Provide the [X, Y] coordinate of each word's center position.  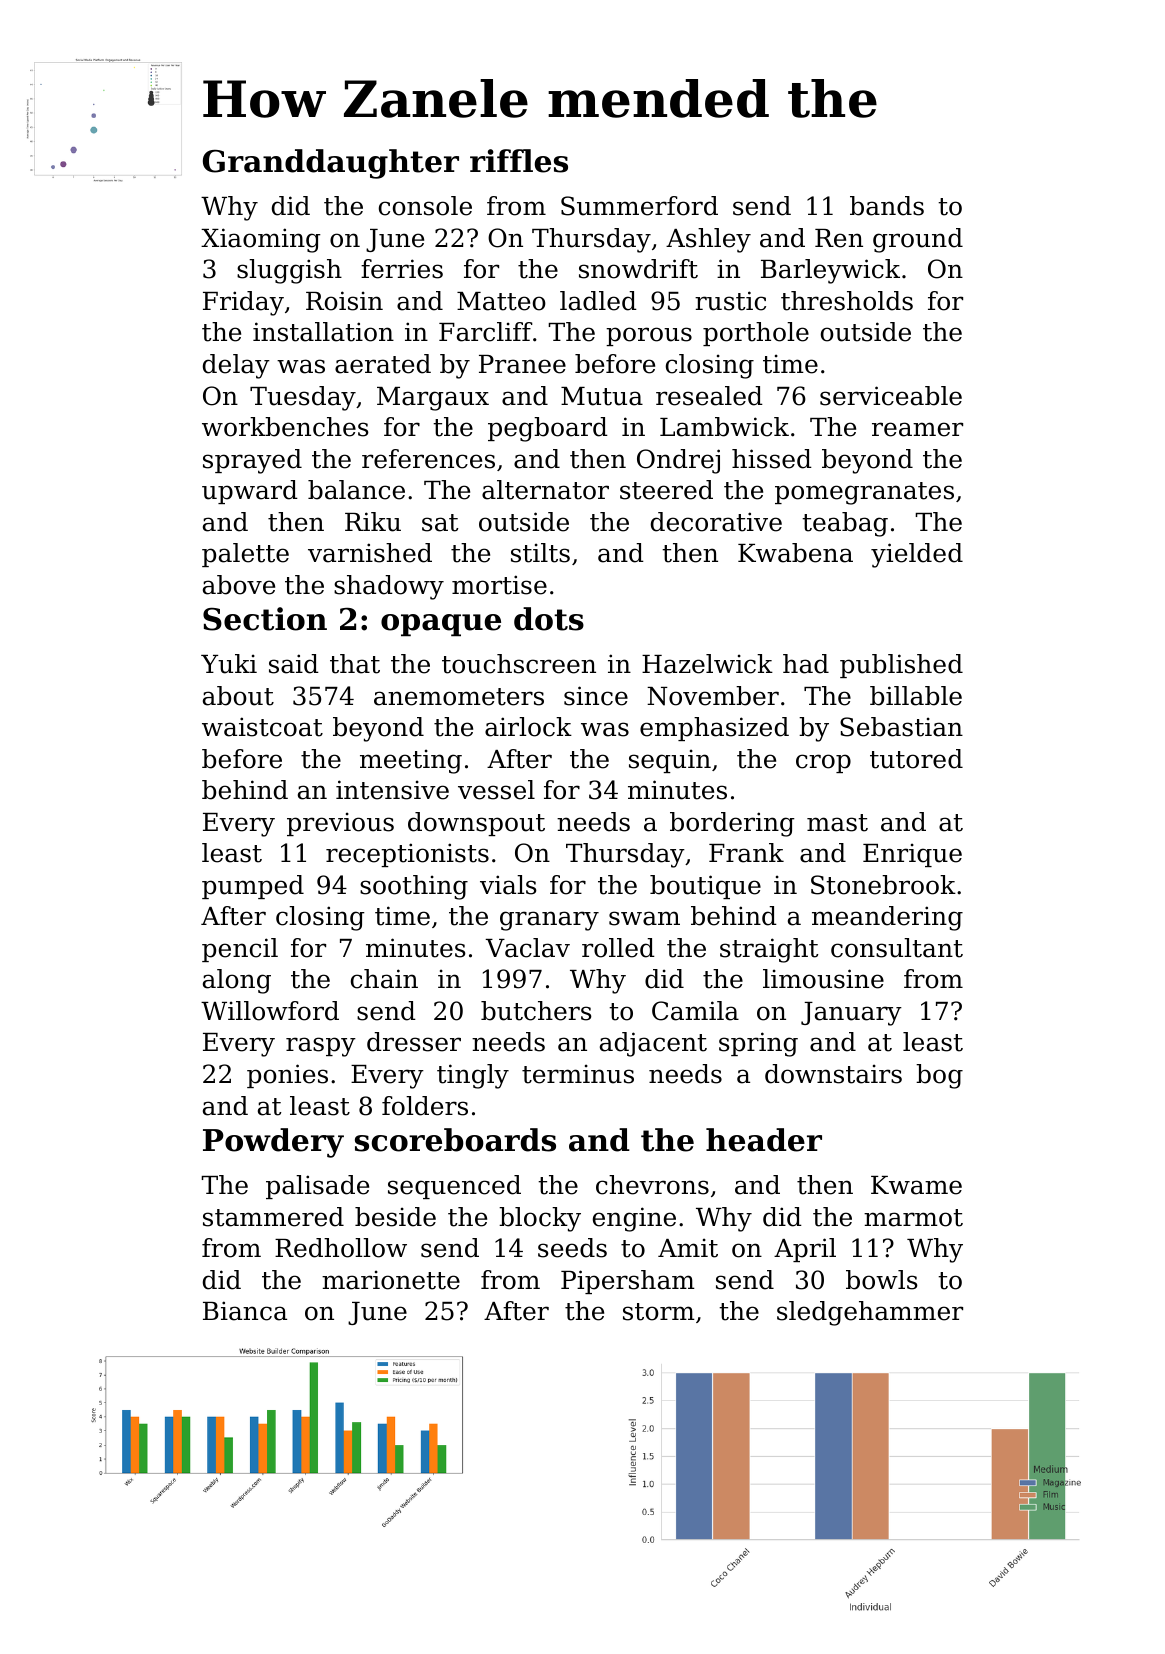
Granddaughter [331, 164]
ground [918, 240]
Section [265, 619]
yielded [917, 555]
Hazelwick [707, 664]
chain [384, 979]
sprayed [252, 461]
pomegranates [864, 493]
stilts [540, 553]
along [237, 981]
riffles [519, 161]
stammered [273, 1217]
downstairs [833, 1074]
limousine [823, 979]
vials [508, 885]
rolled [618, 948]
